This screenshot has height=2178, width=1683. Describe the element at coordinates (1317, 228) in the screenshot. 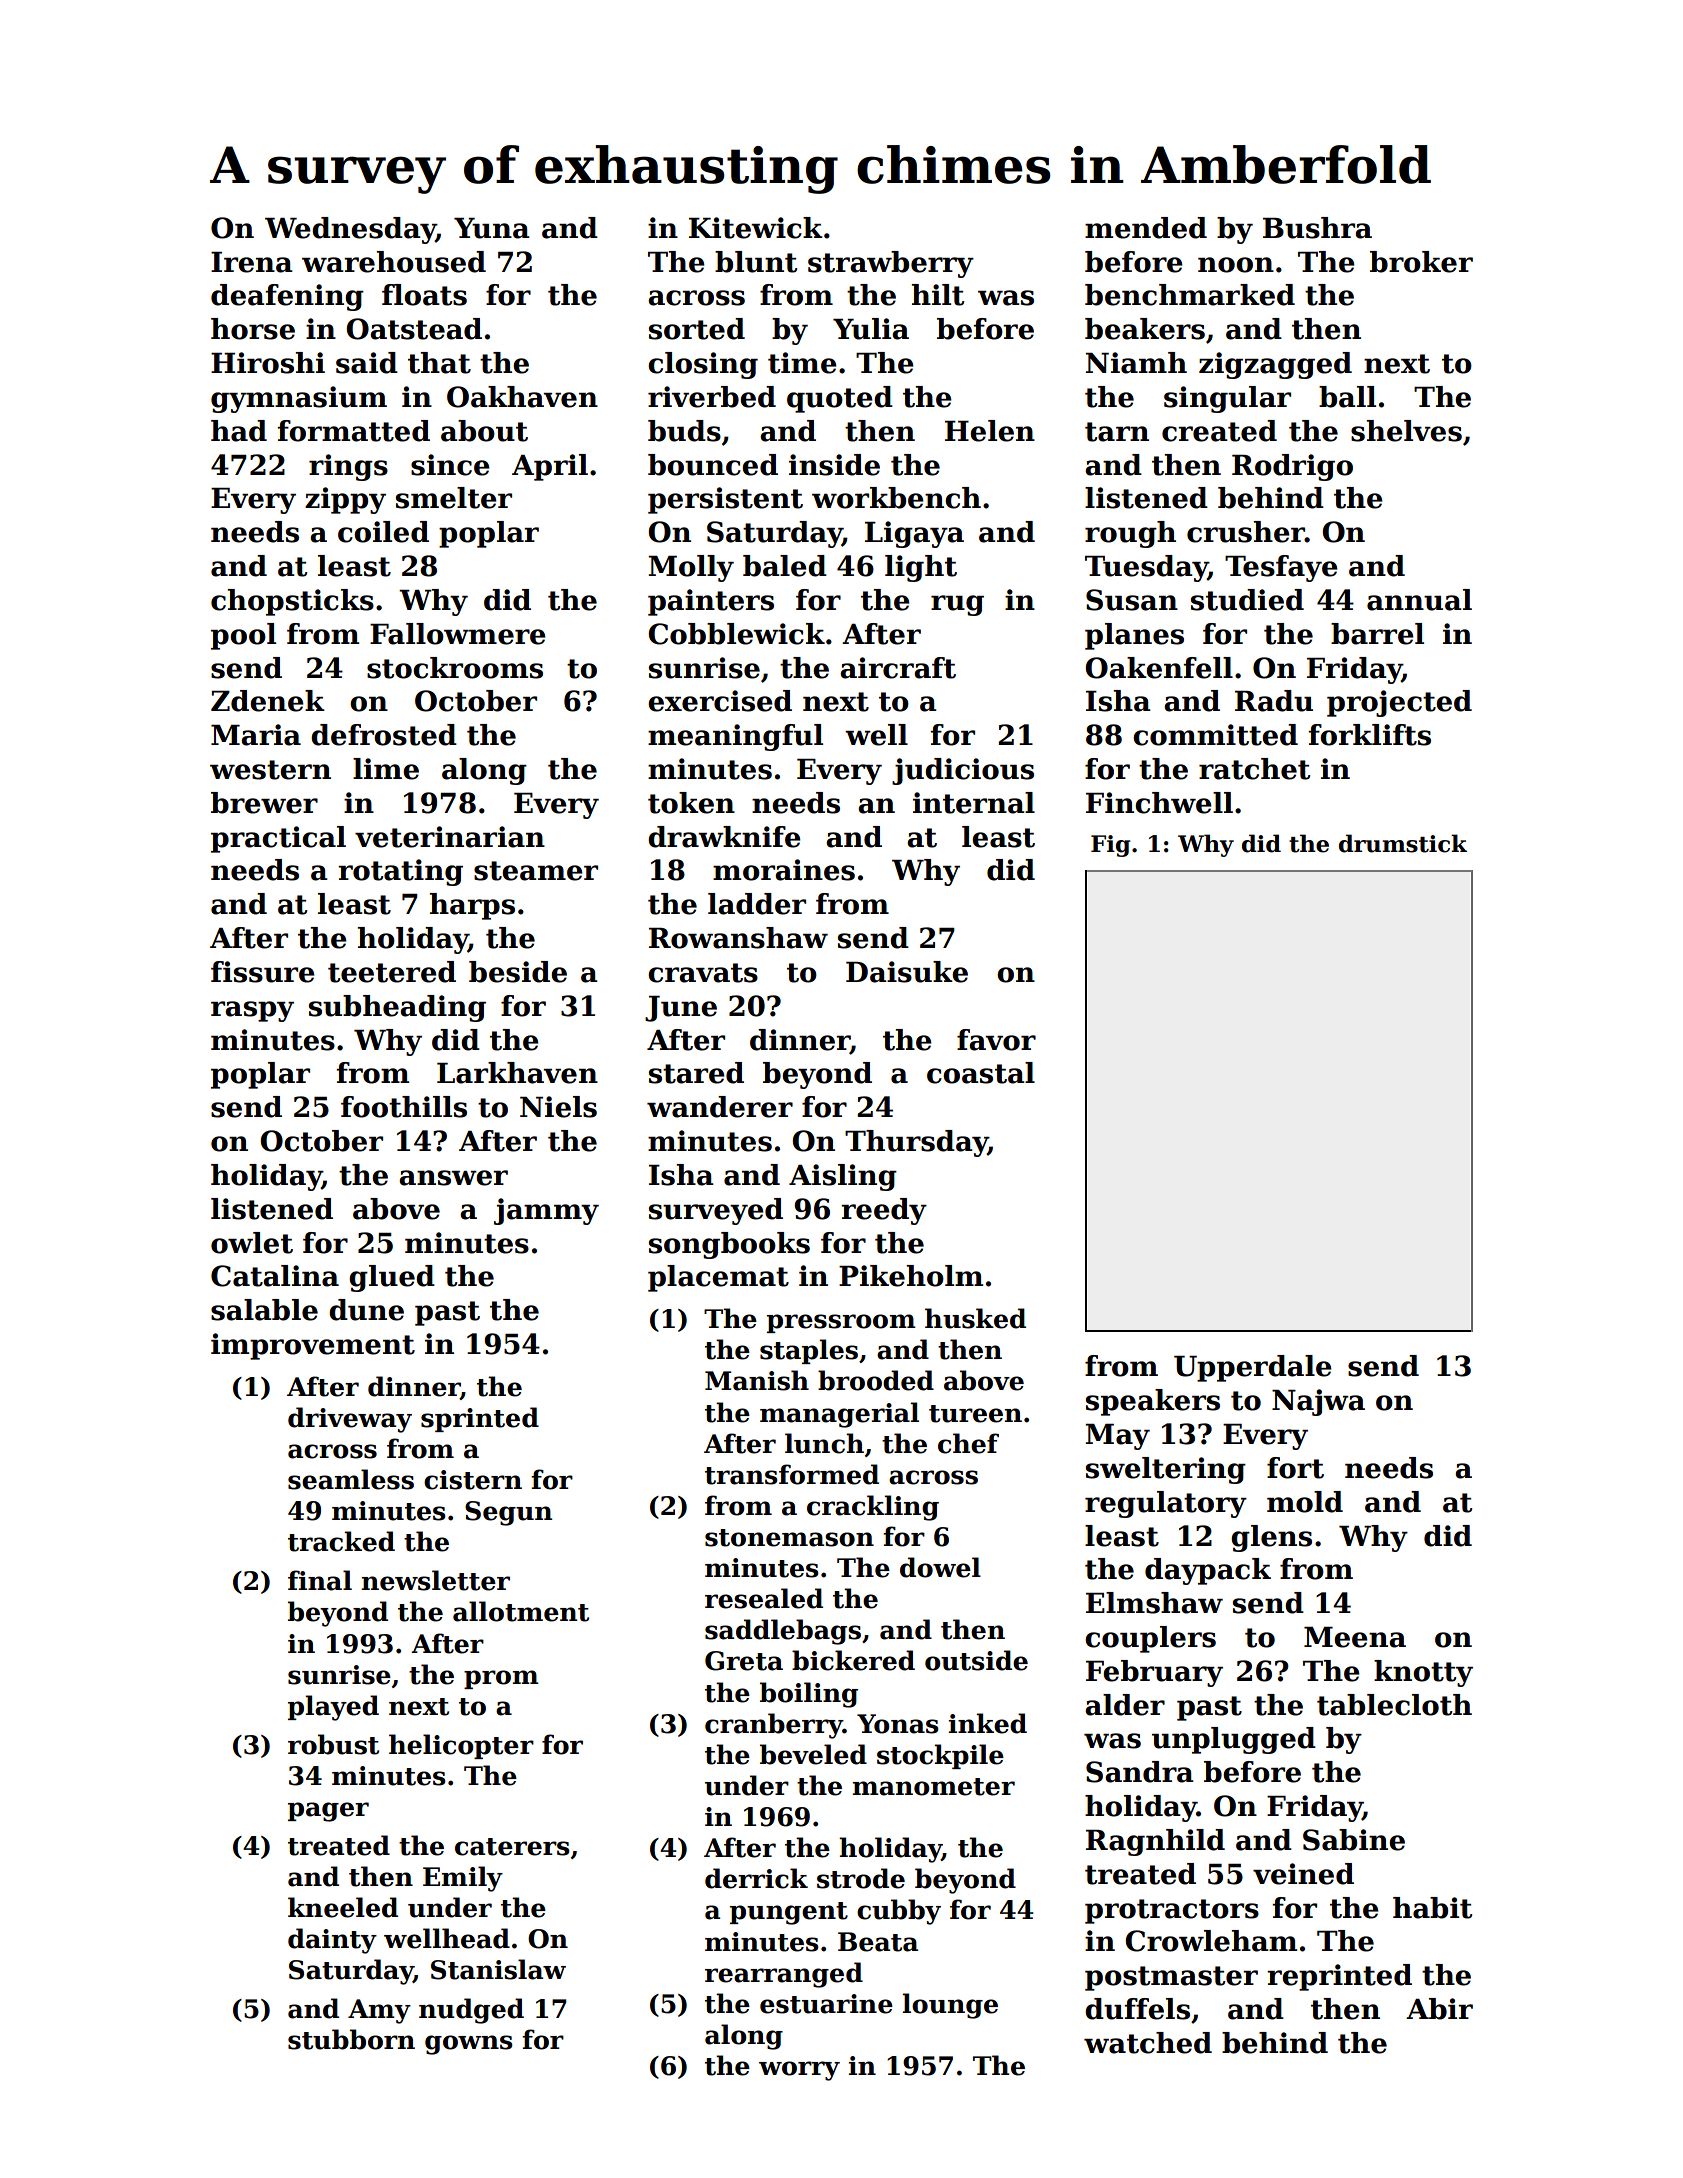

I see `Bushra` at that location.
